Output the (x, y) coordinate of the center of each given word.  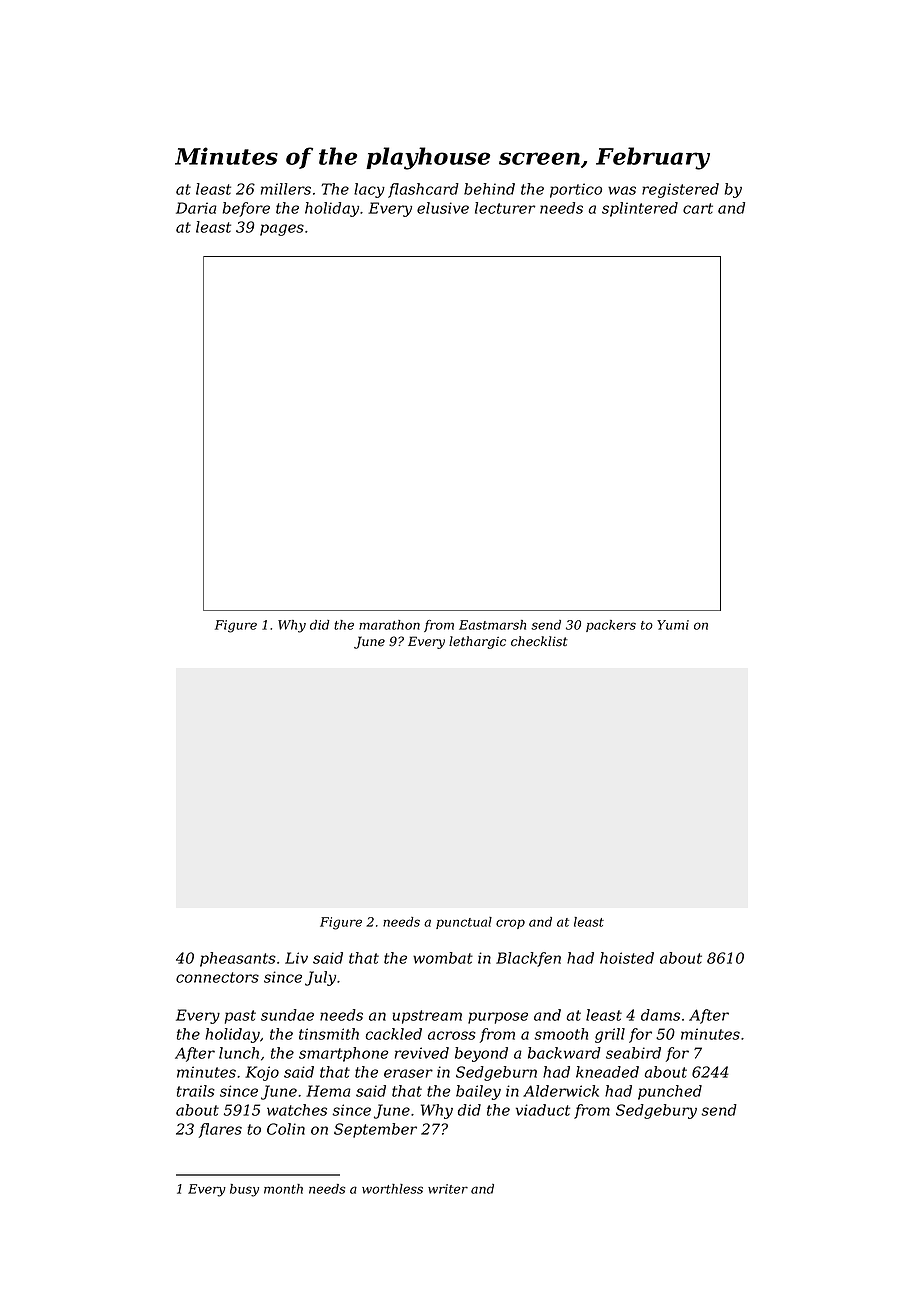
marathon (389, 625)
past (240, 1017)
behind (489, 189)
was (622, 190)
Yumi (673, 625)
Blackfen (528, 959)
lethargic (477, 642)
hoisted (627, 958)
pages (282, 230)
